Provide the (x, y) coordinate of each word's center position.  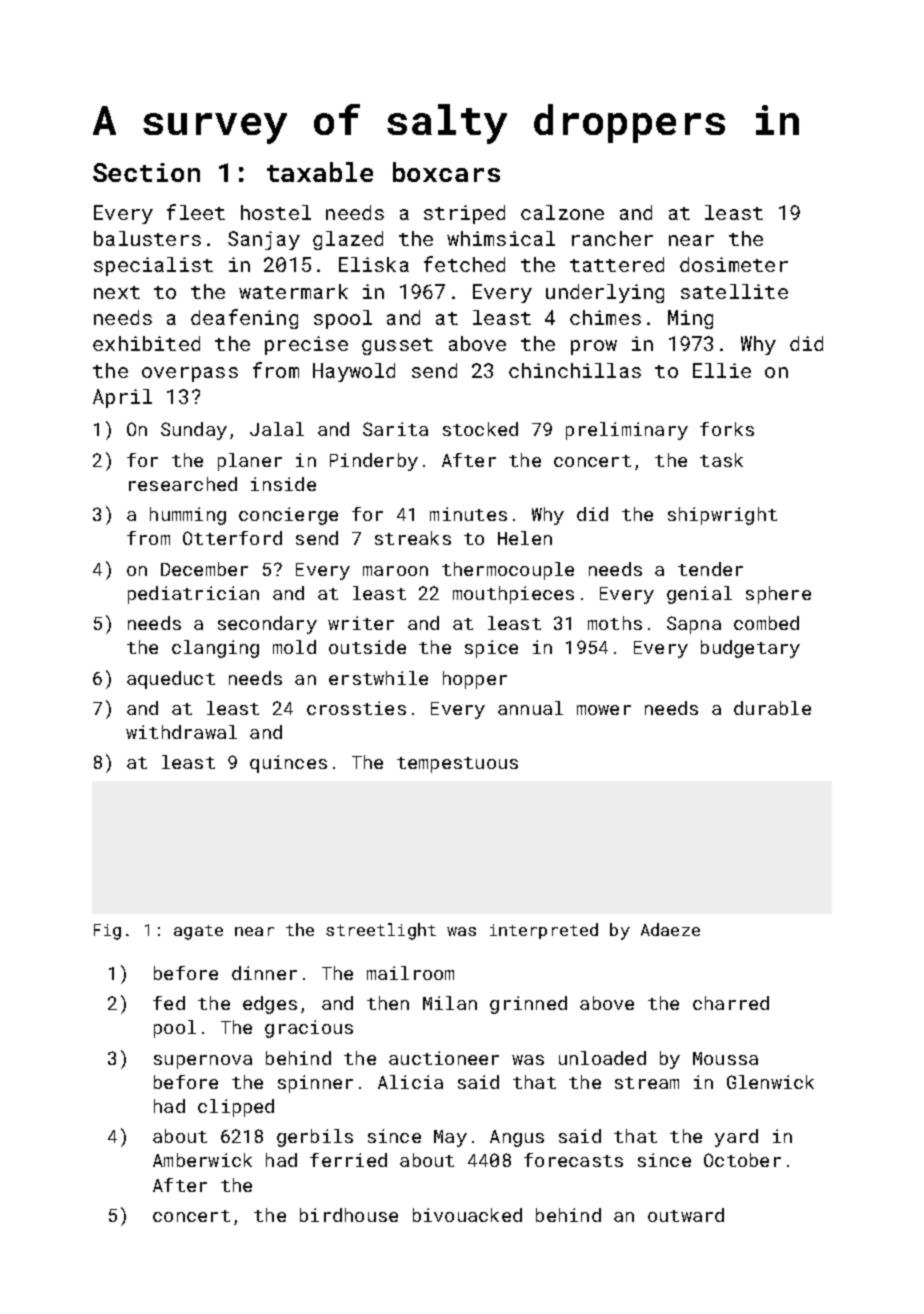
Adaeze (670, 929)
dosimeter (734, 264)
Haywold (354, 372)
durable (772, 708)
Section (146, 172)
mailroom (410, 973)
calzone (562, 212)
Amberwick (202, 1160)
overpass (190, 374)
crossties (356, 708)
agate (198, 932)
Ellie (722, 370)
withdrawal (181, 732)
